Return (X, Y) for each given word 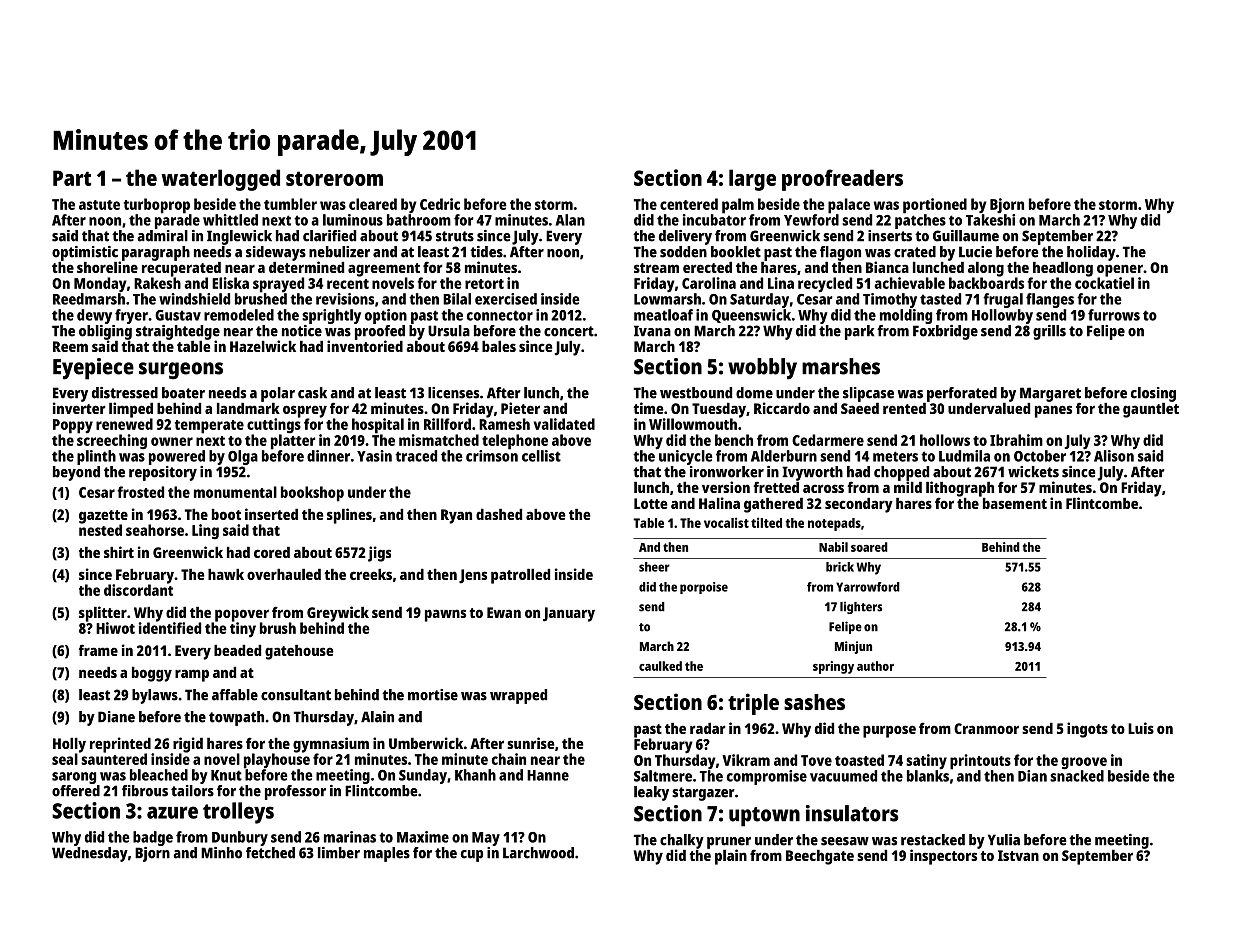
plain (731, 857)
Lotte (651, 503)
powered (177, 457)
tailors (192, 791)
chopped (901, 473)
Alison (1114, 456)
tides (486, 252)
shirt (119, 552)
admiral (162, 236)
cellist (541, 456)
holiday (1091, 253)
